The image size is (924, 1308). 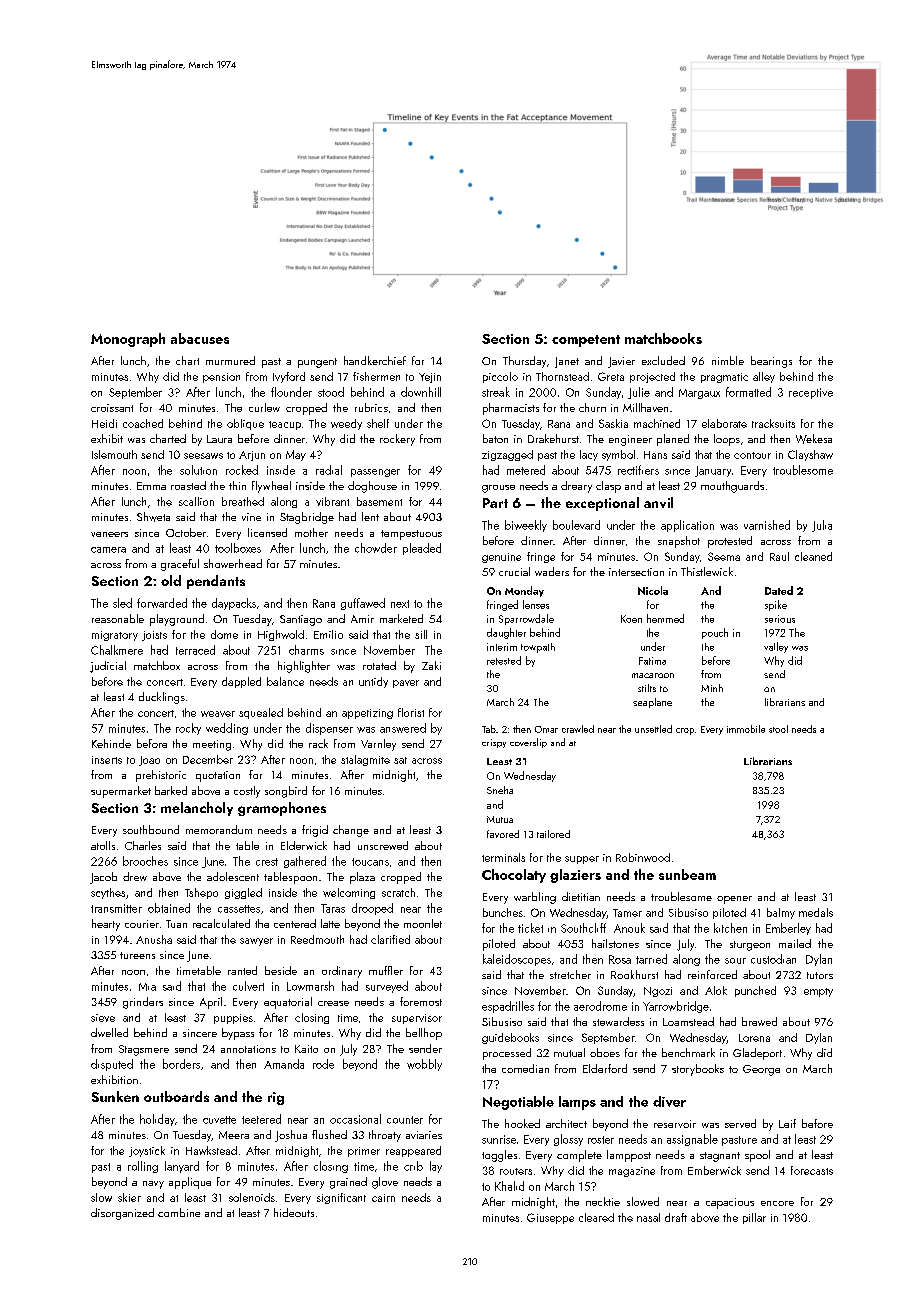 What do you see at coordinates (108, 667) in the screenshot?
I see `judicial` at bounding box center [108, 667].
